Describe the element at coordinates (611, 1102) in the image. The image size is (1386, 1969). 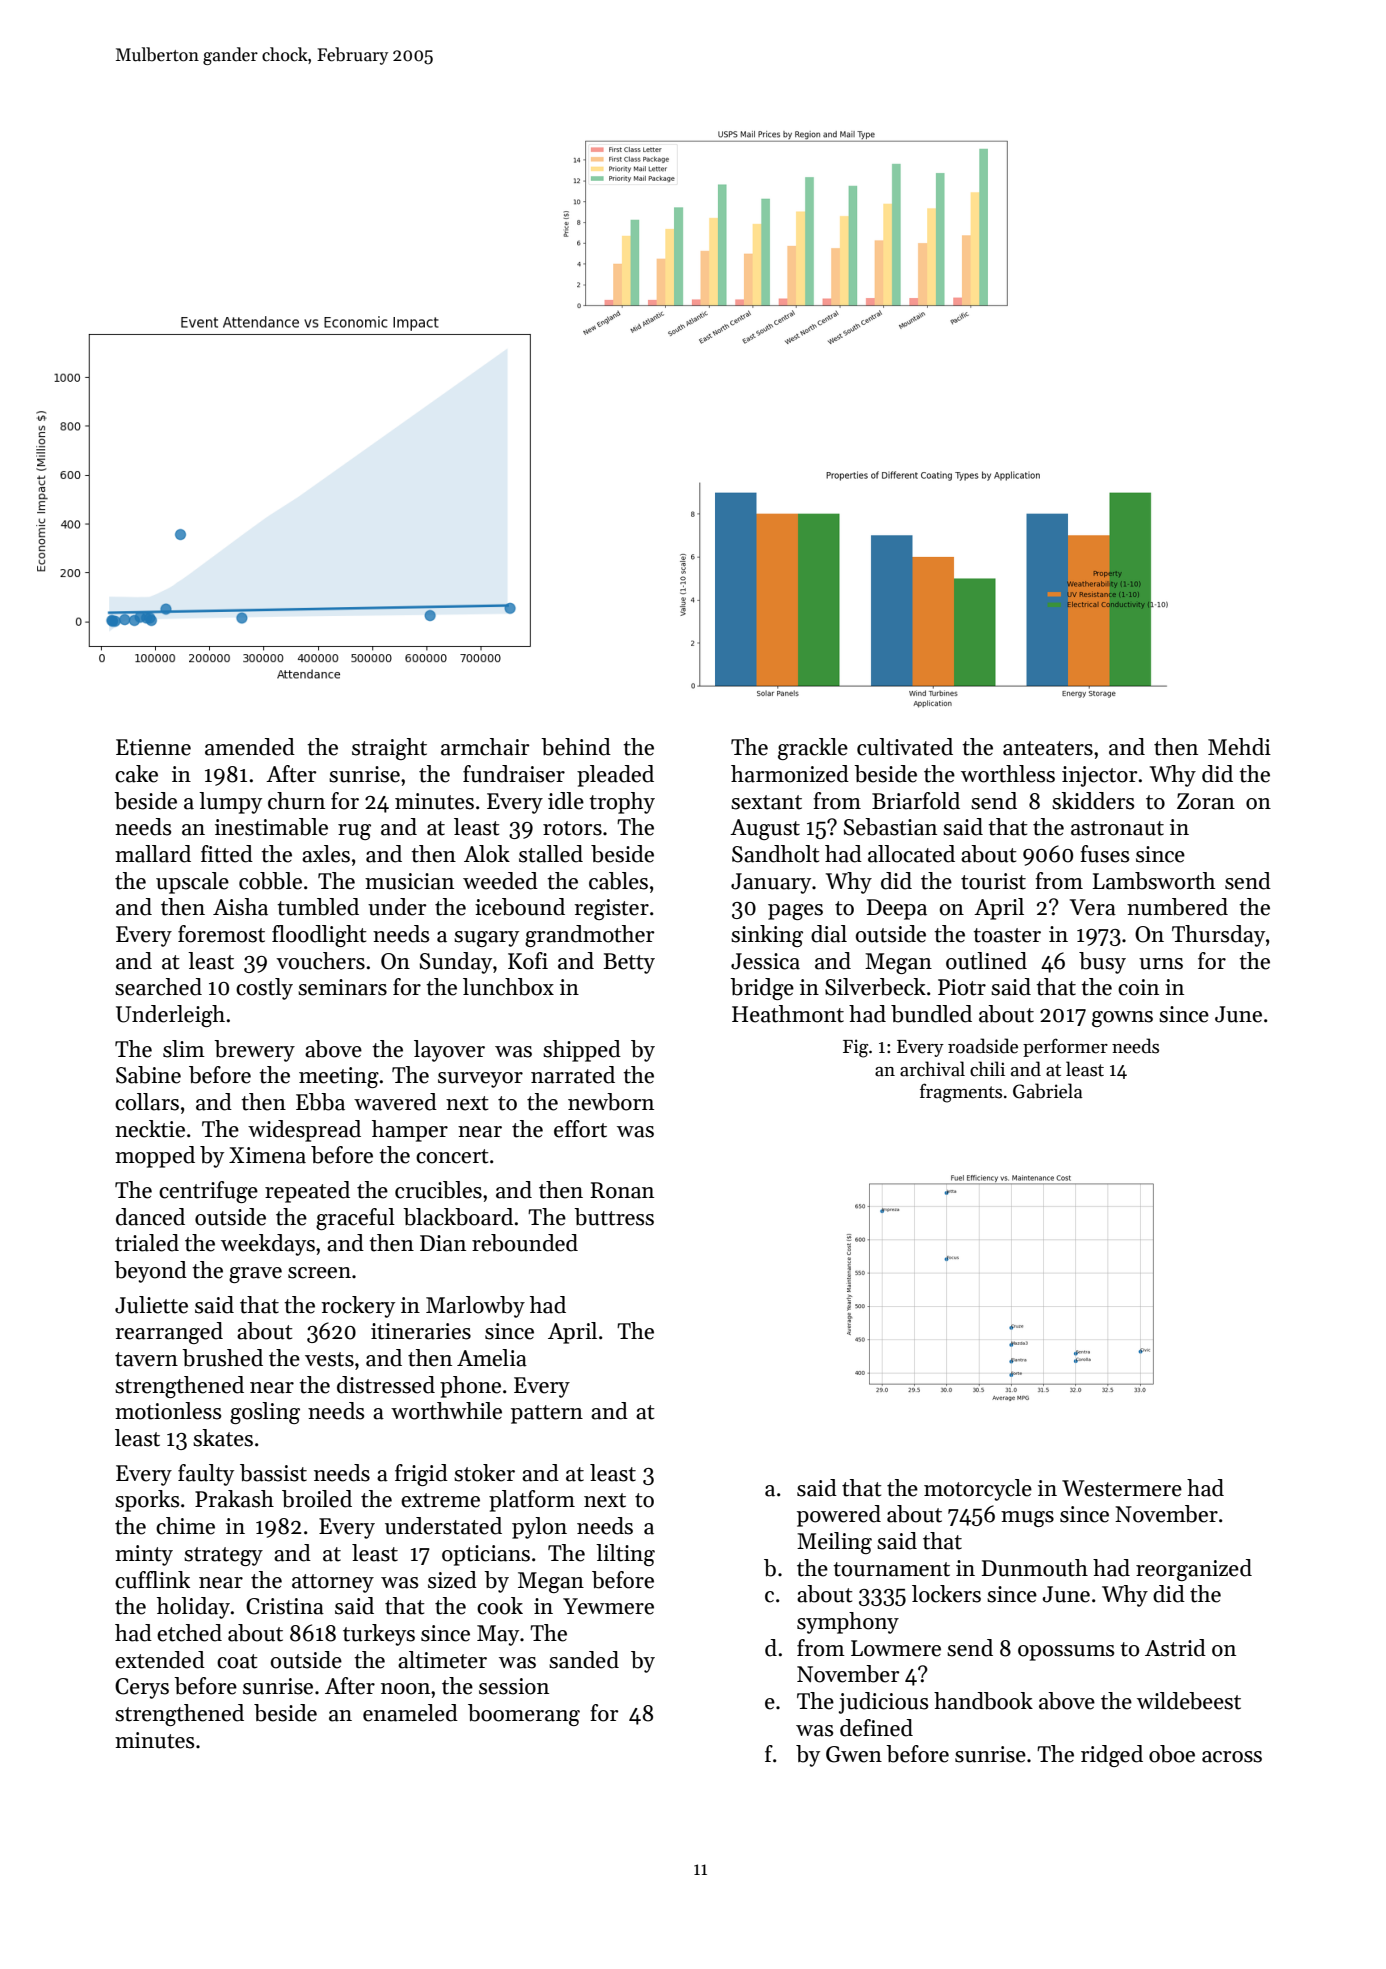
I see `newborn` at that location.
